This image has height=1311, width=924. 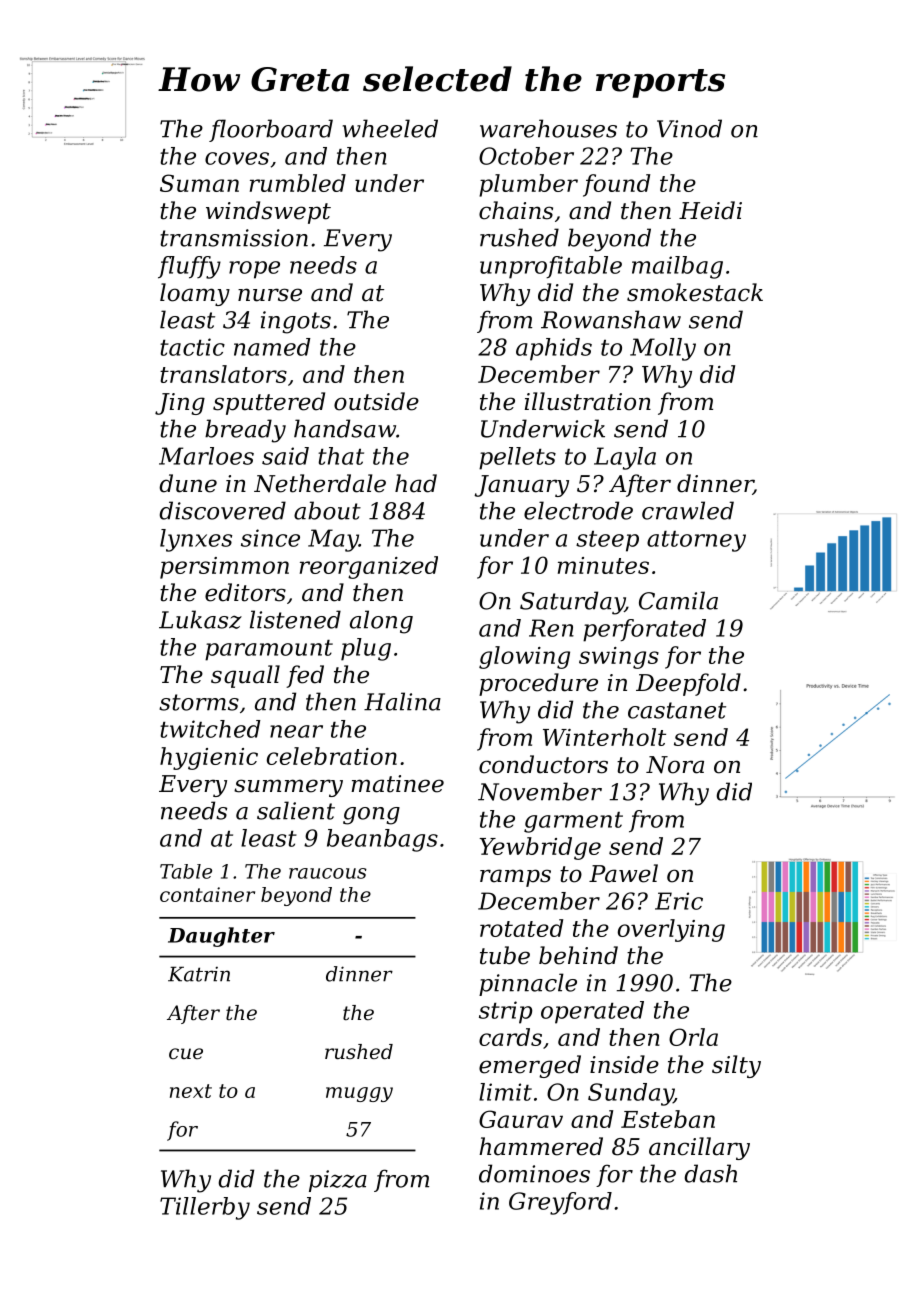 What do you see at coordinates (191, 1091) in the image?
I see `next` at bounding box center [191, 1091].
